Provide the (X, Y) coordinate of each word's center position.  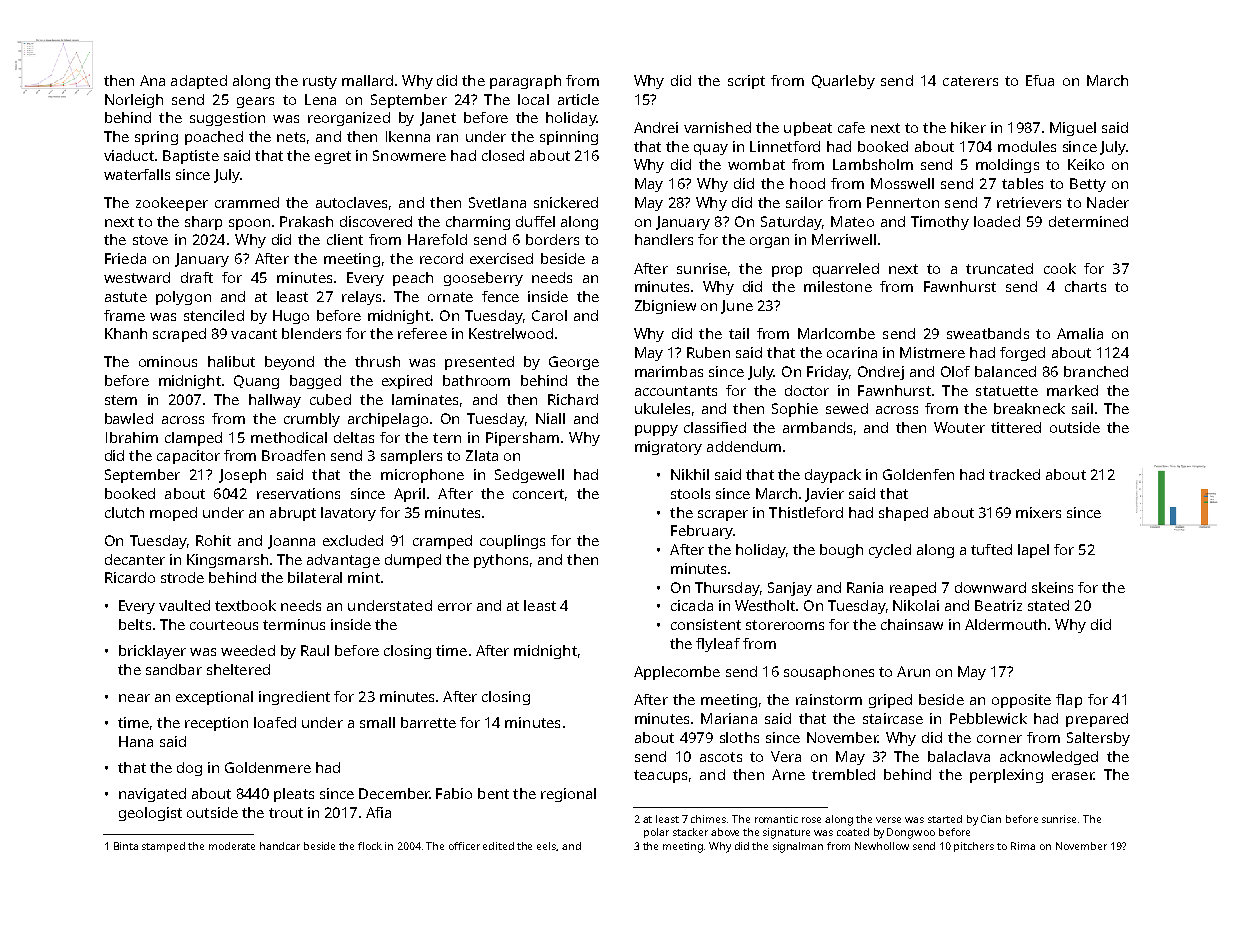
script (746, 82)
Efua (1040, 80)
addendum (744, 446)
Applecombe (677, 673)
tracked (1014, 474)
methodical (289, 437)
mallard (367, 80)
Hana (136, 741)
